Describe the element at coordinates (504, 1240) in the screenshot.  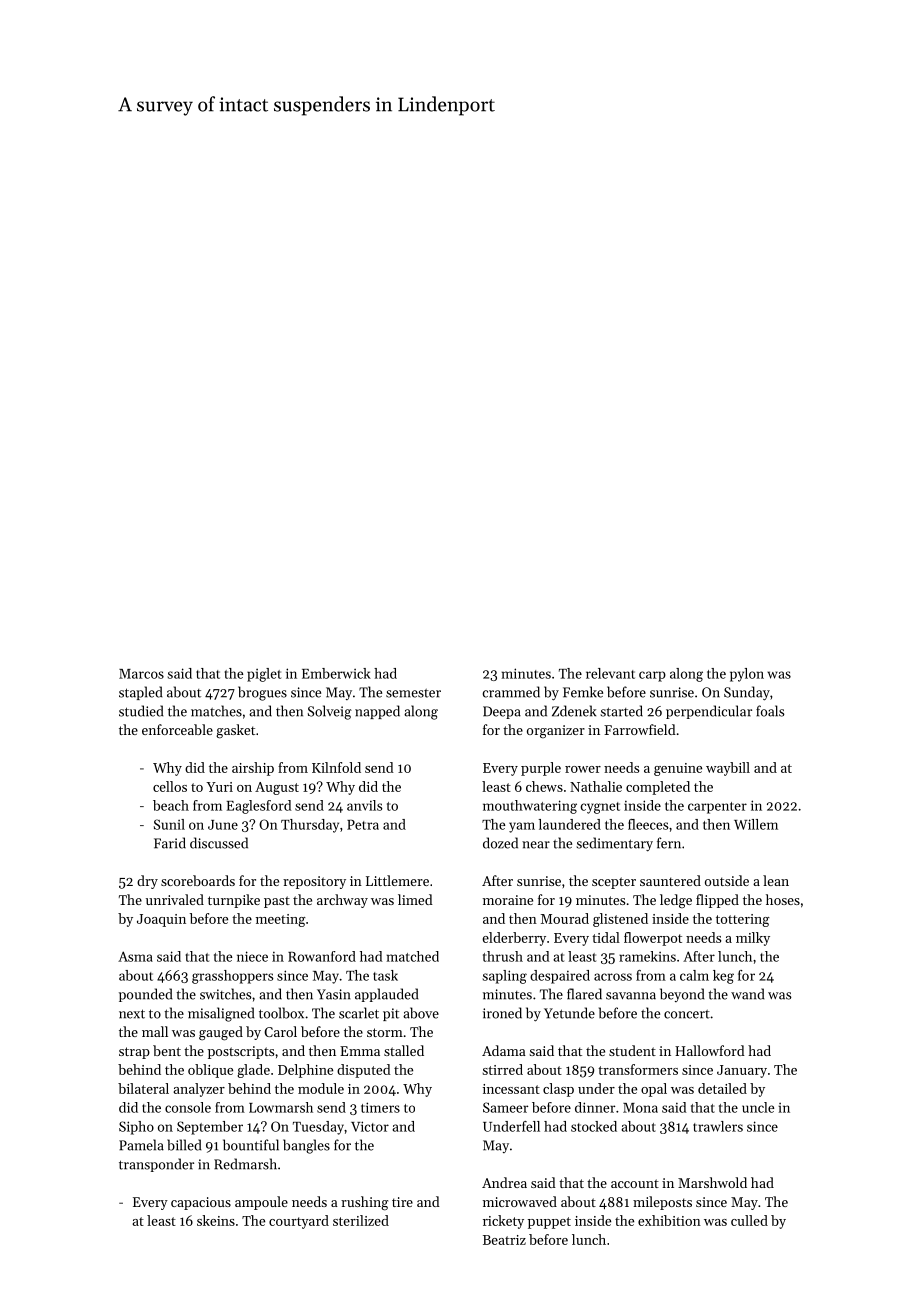
I see `Beatriz` at that location.
